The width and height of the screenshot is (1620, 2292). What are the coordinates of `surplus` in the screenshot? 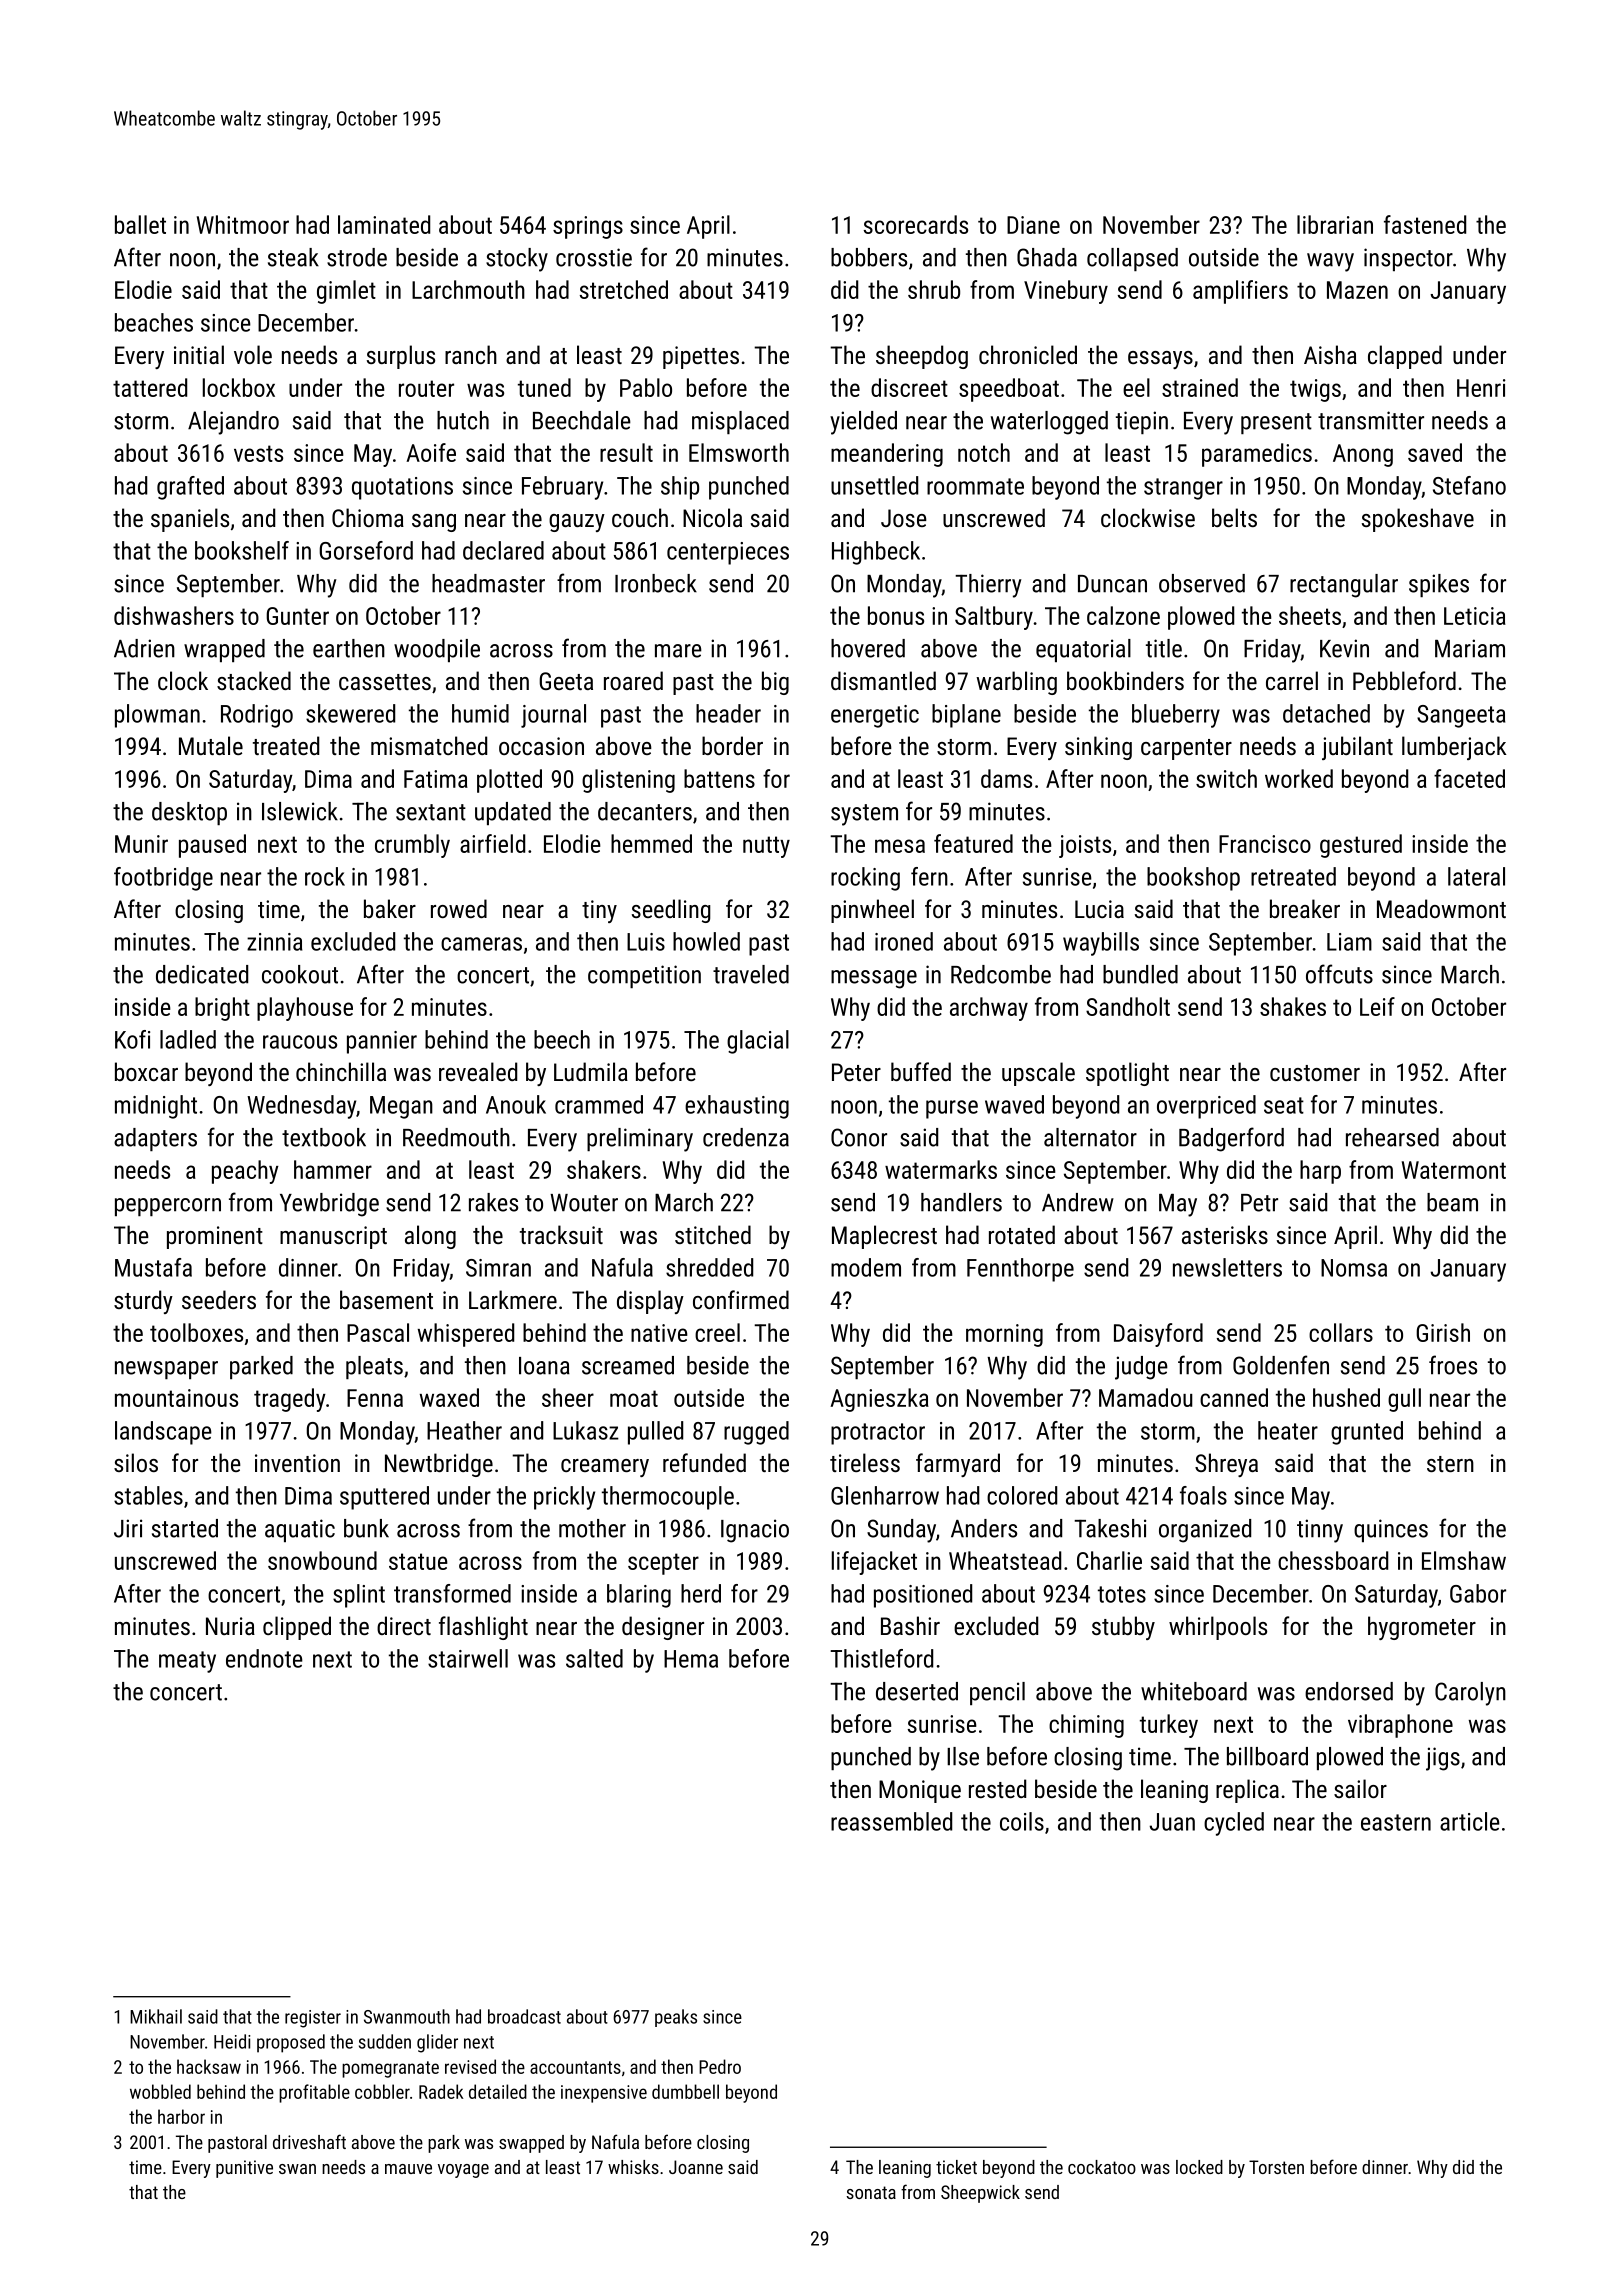 It's located at (401, 357).
